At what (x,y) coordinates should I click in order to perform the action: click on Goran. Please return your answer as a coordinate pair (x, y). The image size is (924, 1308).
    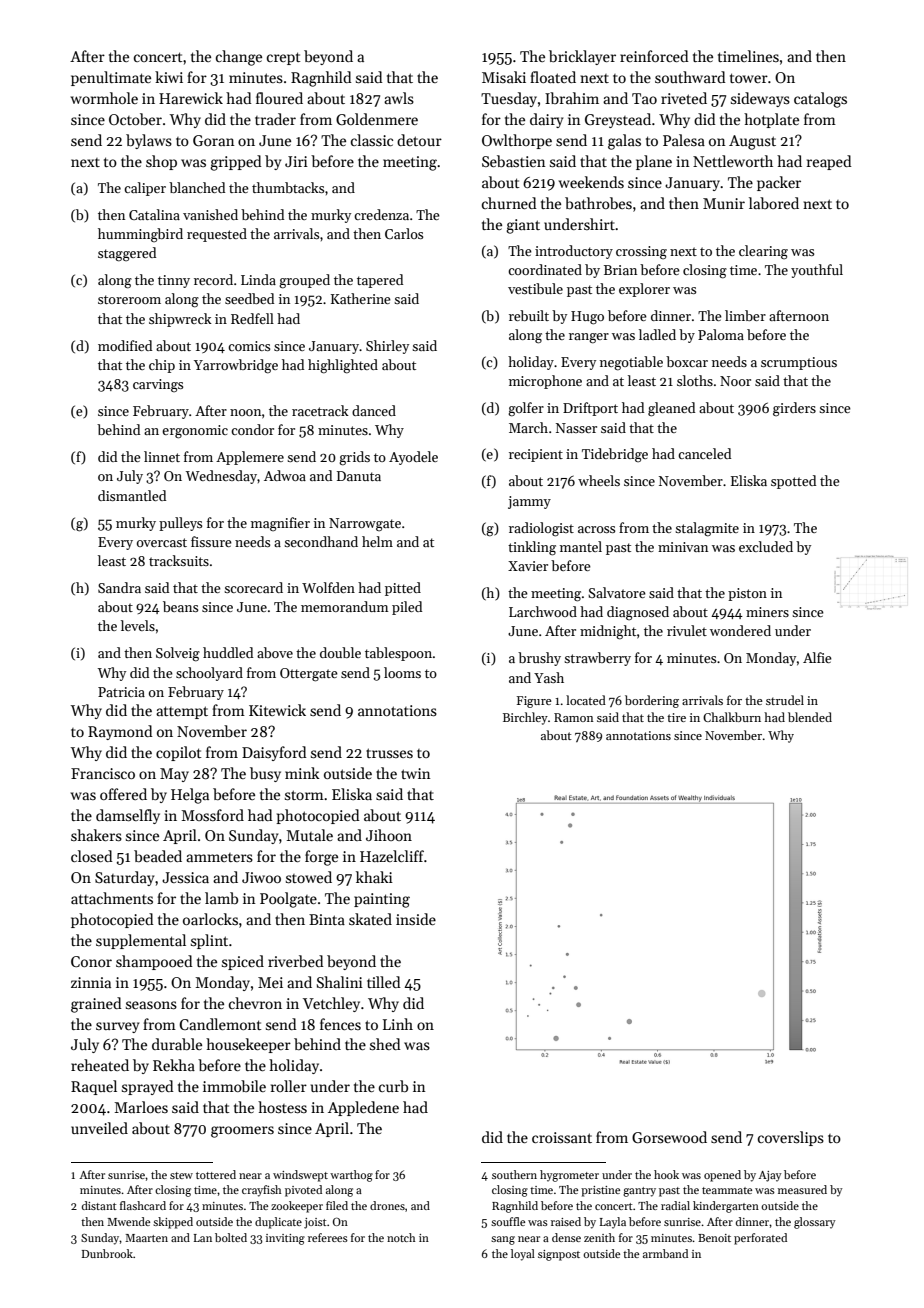
    Looking at the image, I should click on (214, 140).
